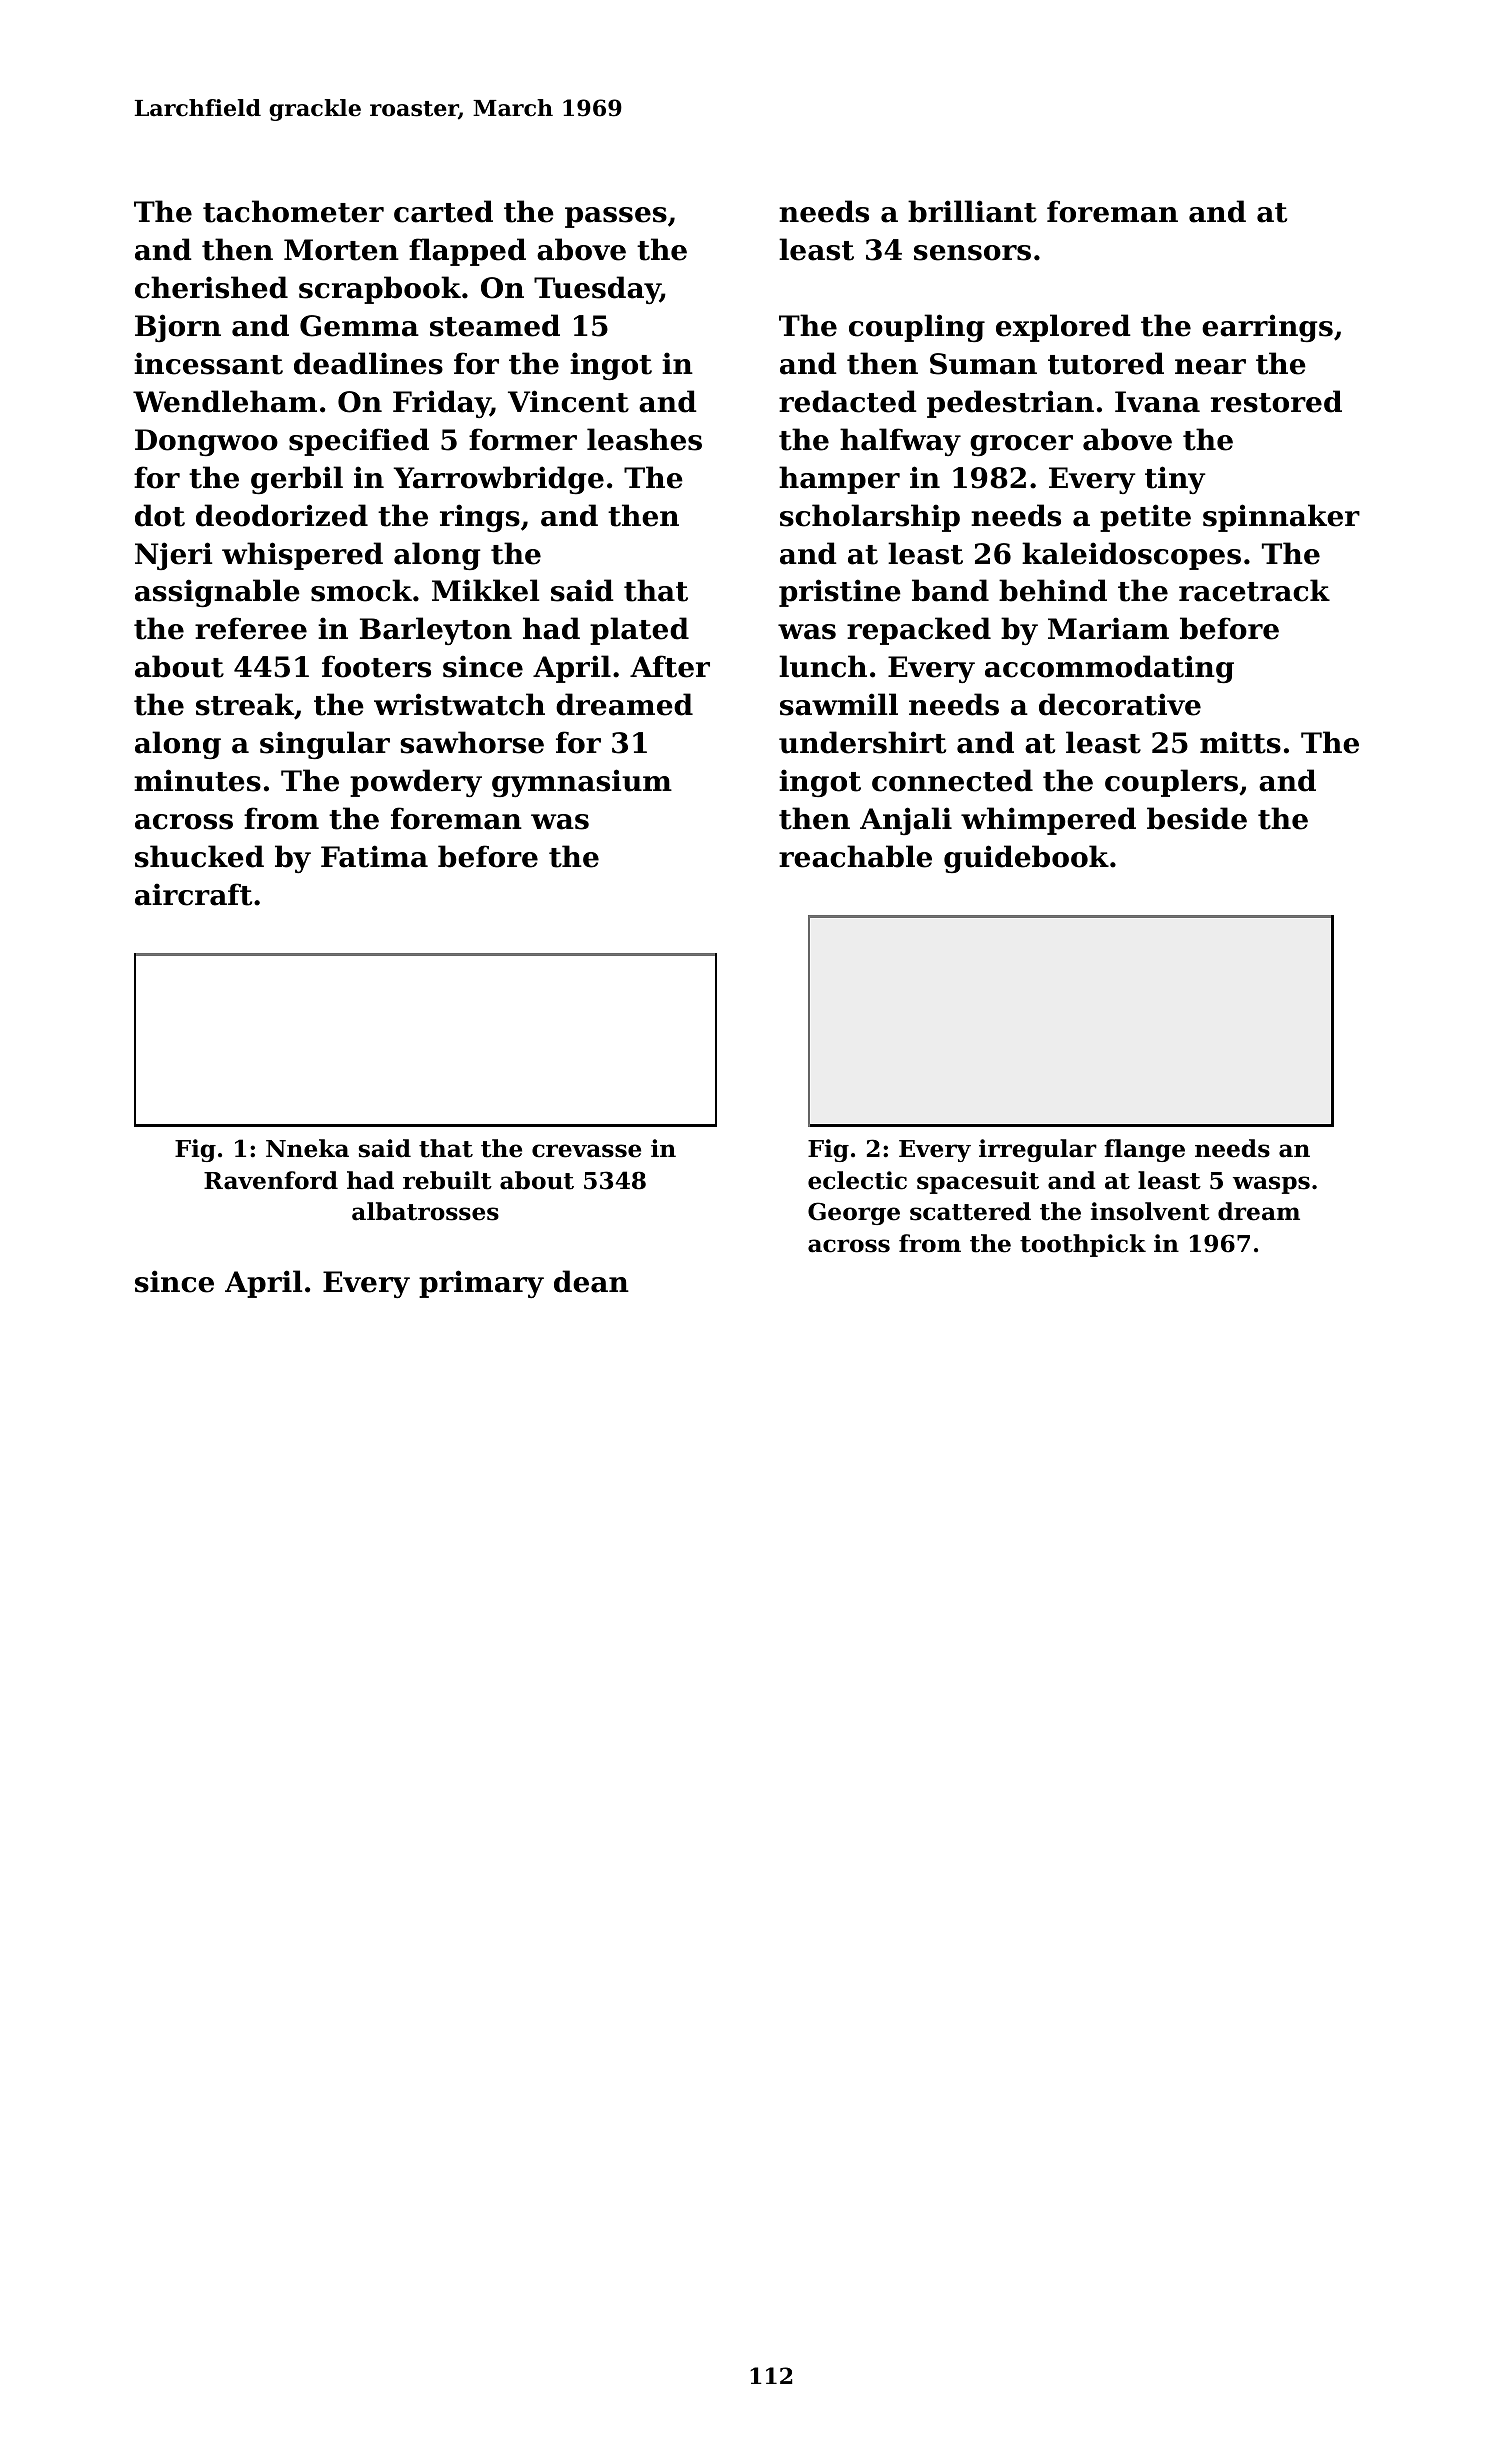 This page has width=1496, height=2464. What do you see at coordinates (1109, 669) in the page?
I see `accommodating` at bounding box center [1109, 669].
